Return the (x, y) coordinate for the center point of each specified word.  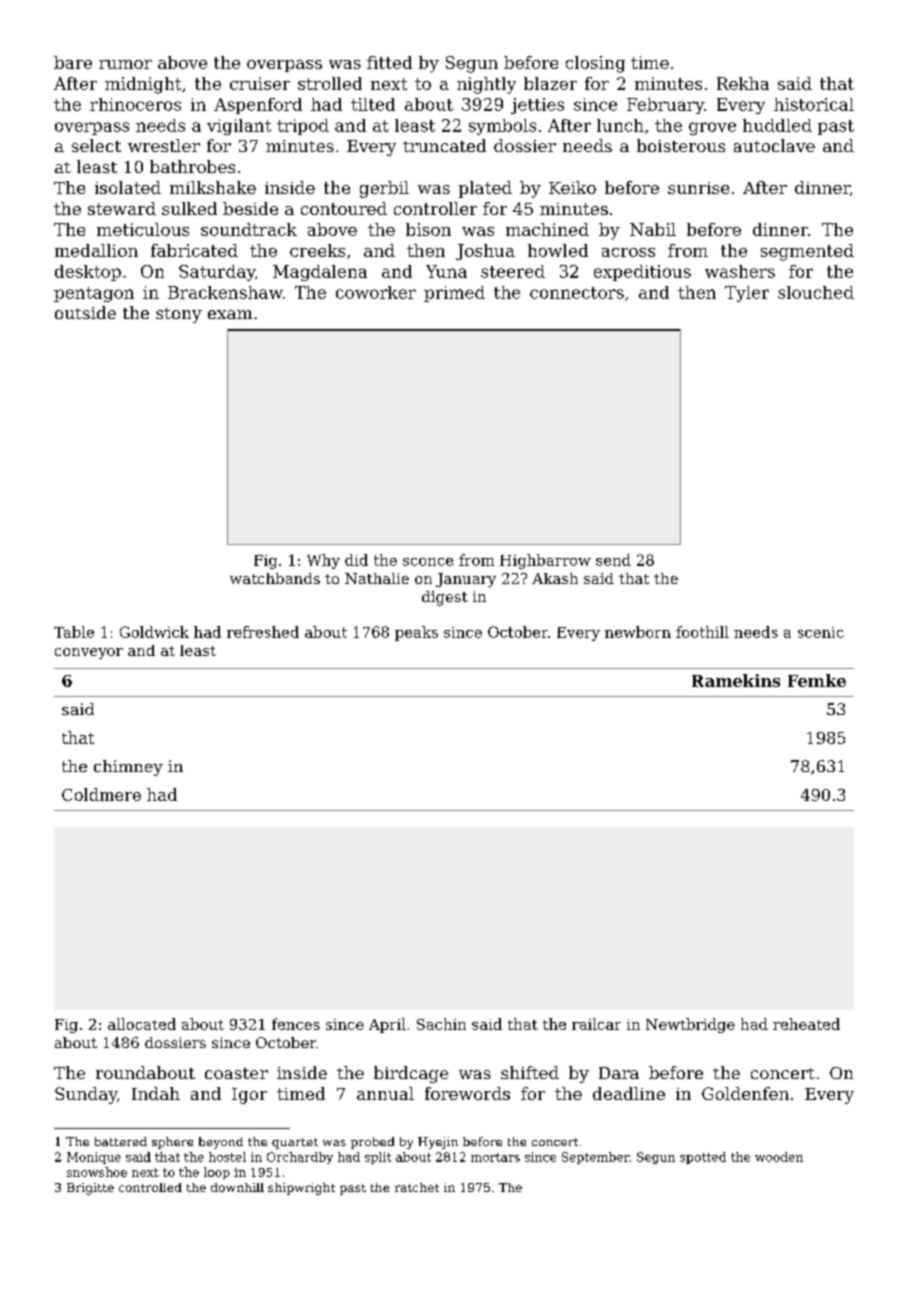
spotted (703, 1158)
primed (454, 294)
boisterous (681, 145)
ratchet (417, 1187)
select (96, 145)
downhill (237, 1187)
